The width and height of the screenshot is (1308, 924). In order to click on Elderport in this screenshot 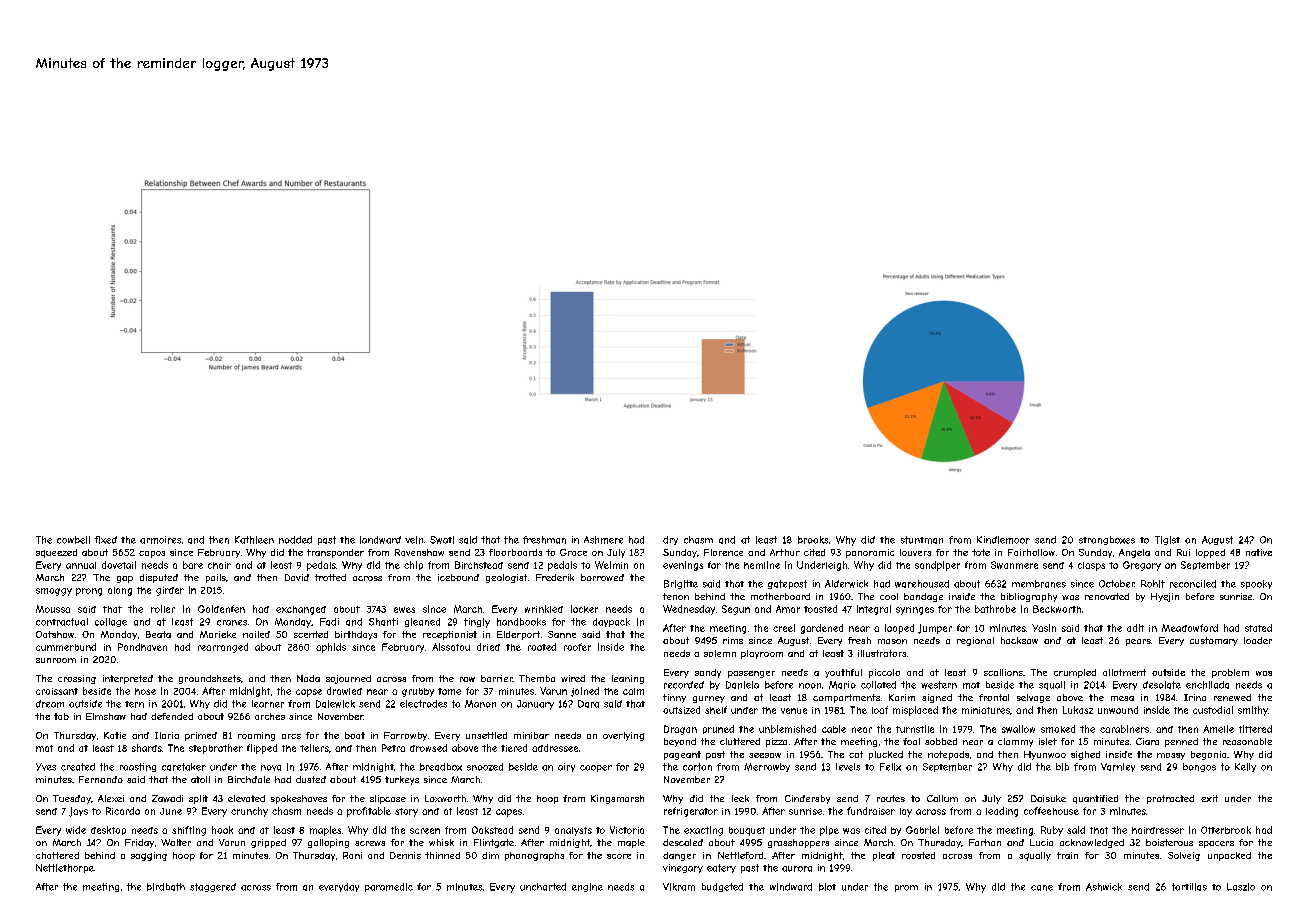, I will do `click(518, 635)`.
